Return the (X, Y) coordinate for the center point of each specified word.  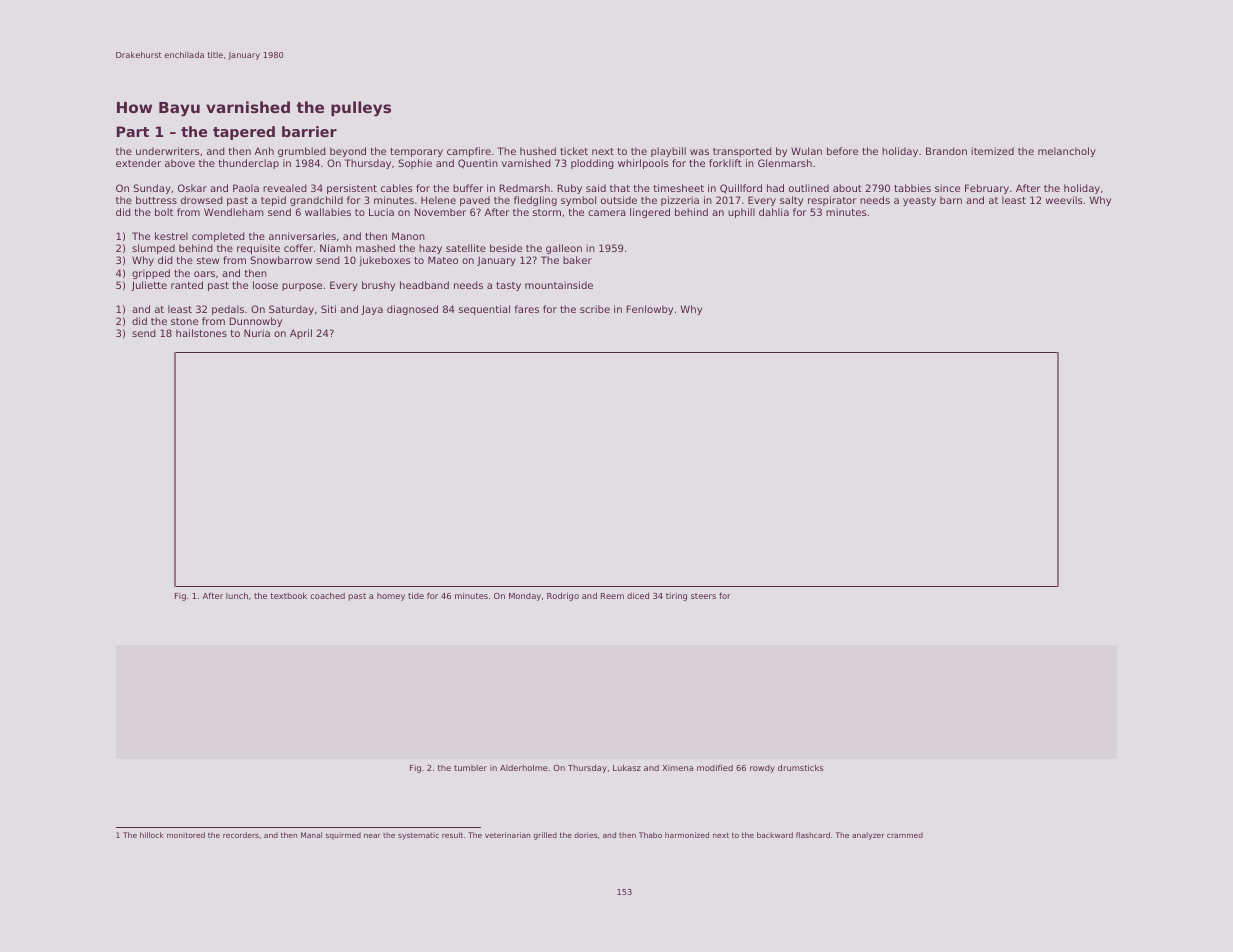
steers (703, 596)
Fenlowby (649, 310)
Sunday (152, 189)
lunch (237, 595)
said (596, 188)
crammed (905, 835)
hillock (152, 835)
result (452, 835)
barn (951, 200)
